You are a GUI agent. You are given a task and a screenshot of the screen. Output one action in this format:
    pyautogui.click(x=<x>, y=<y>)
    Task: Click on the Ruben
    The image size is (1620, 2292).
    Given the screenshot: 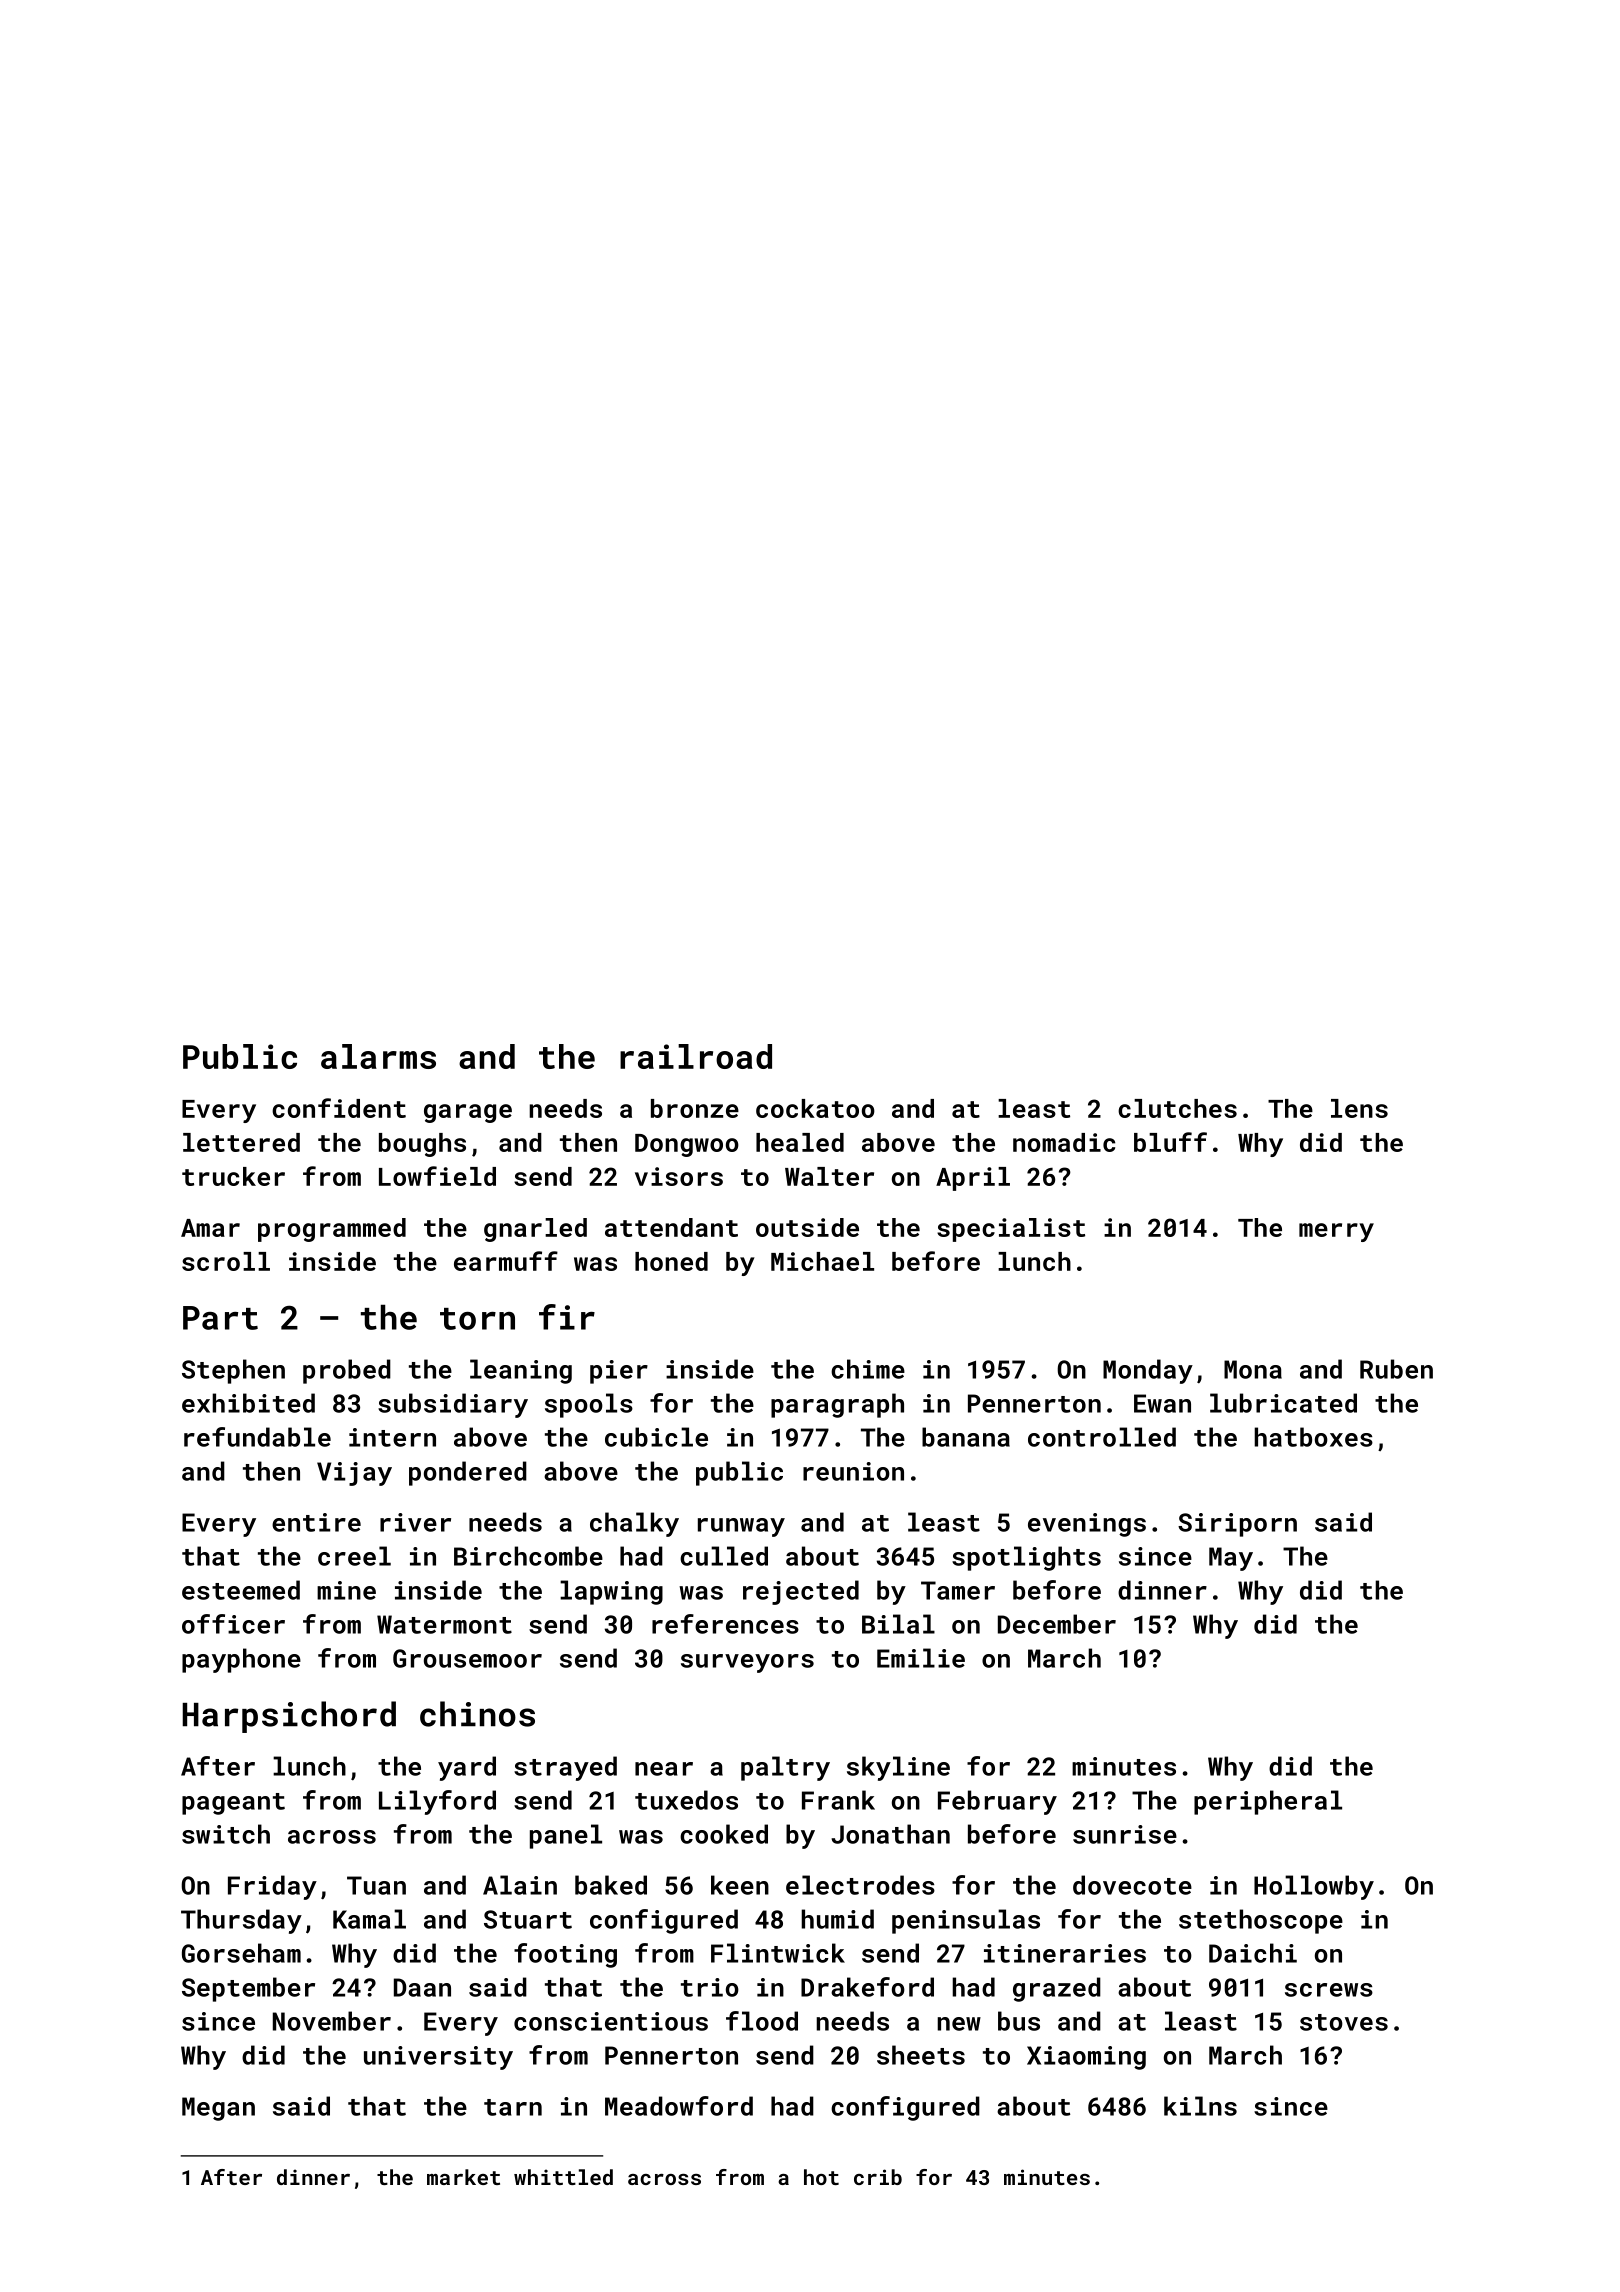 What is the action you would take?
    pyautogui.click(x=1396, y=1369)
